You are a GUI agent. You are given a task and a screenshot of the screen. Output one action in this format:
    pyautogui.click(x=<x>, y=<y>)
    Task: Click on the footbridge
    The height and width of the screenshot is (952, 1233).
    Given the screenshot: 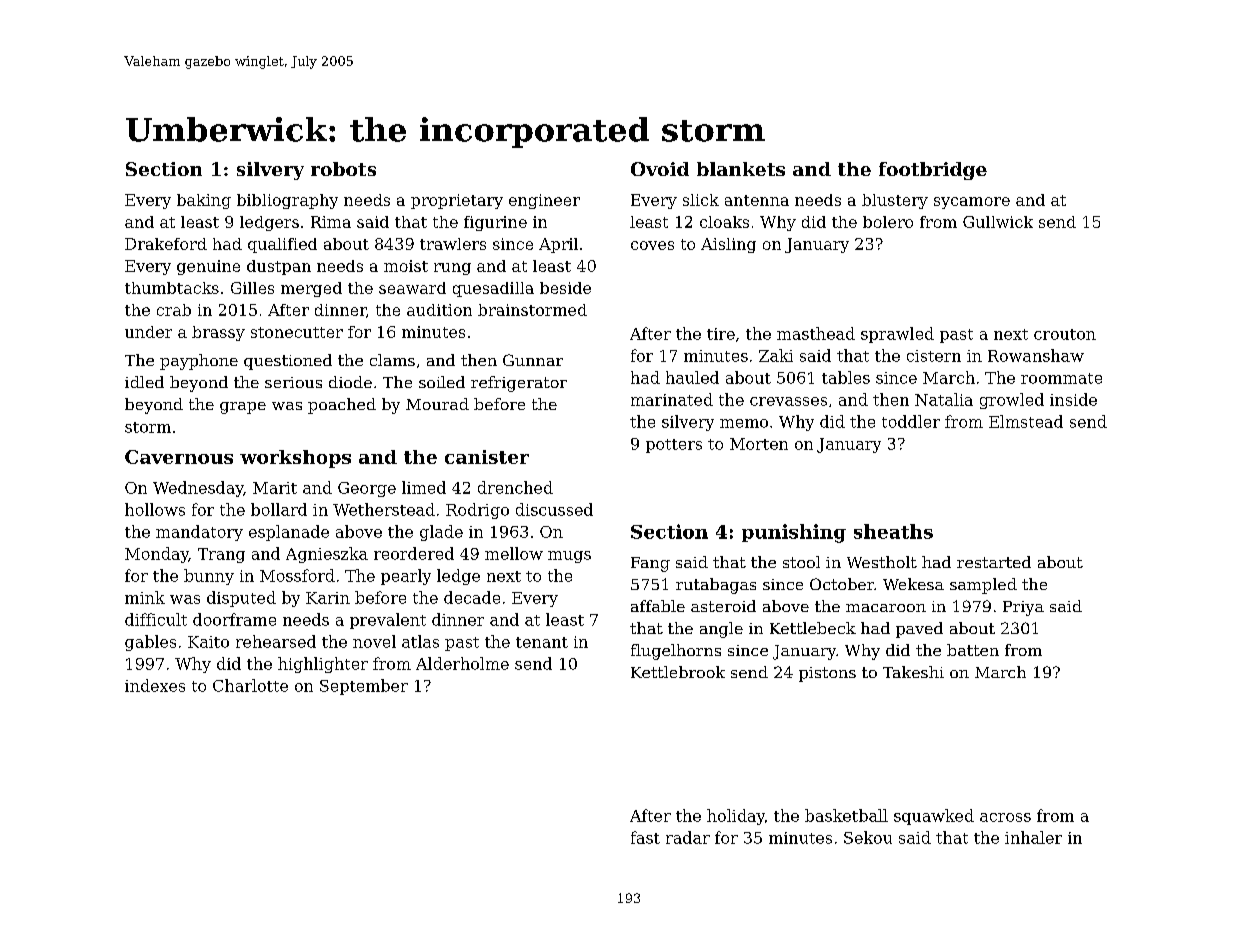 What is the action you would take?
    pyautogui.click(x=933, y=171)
